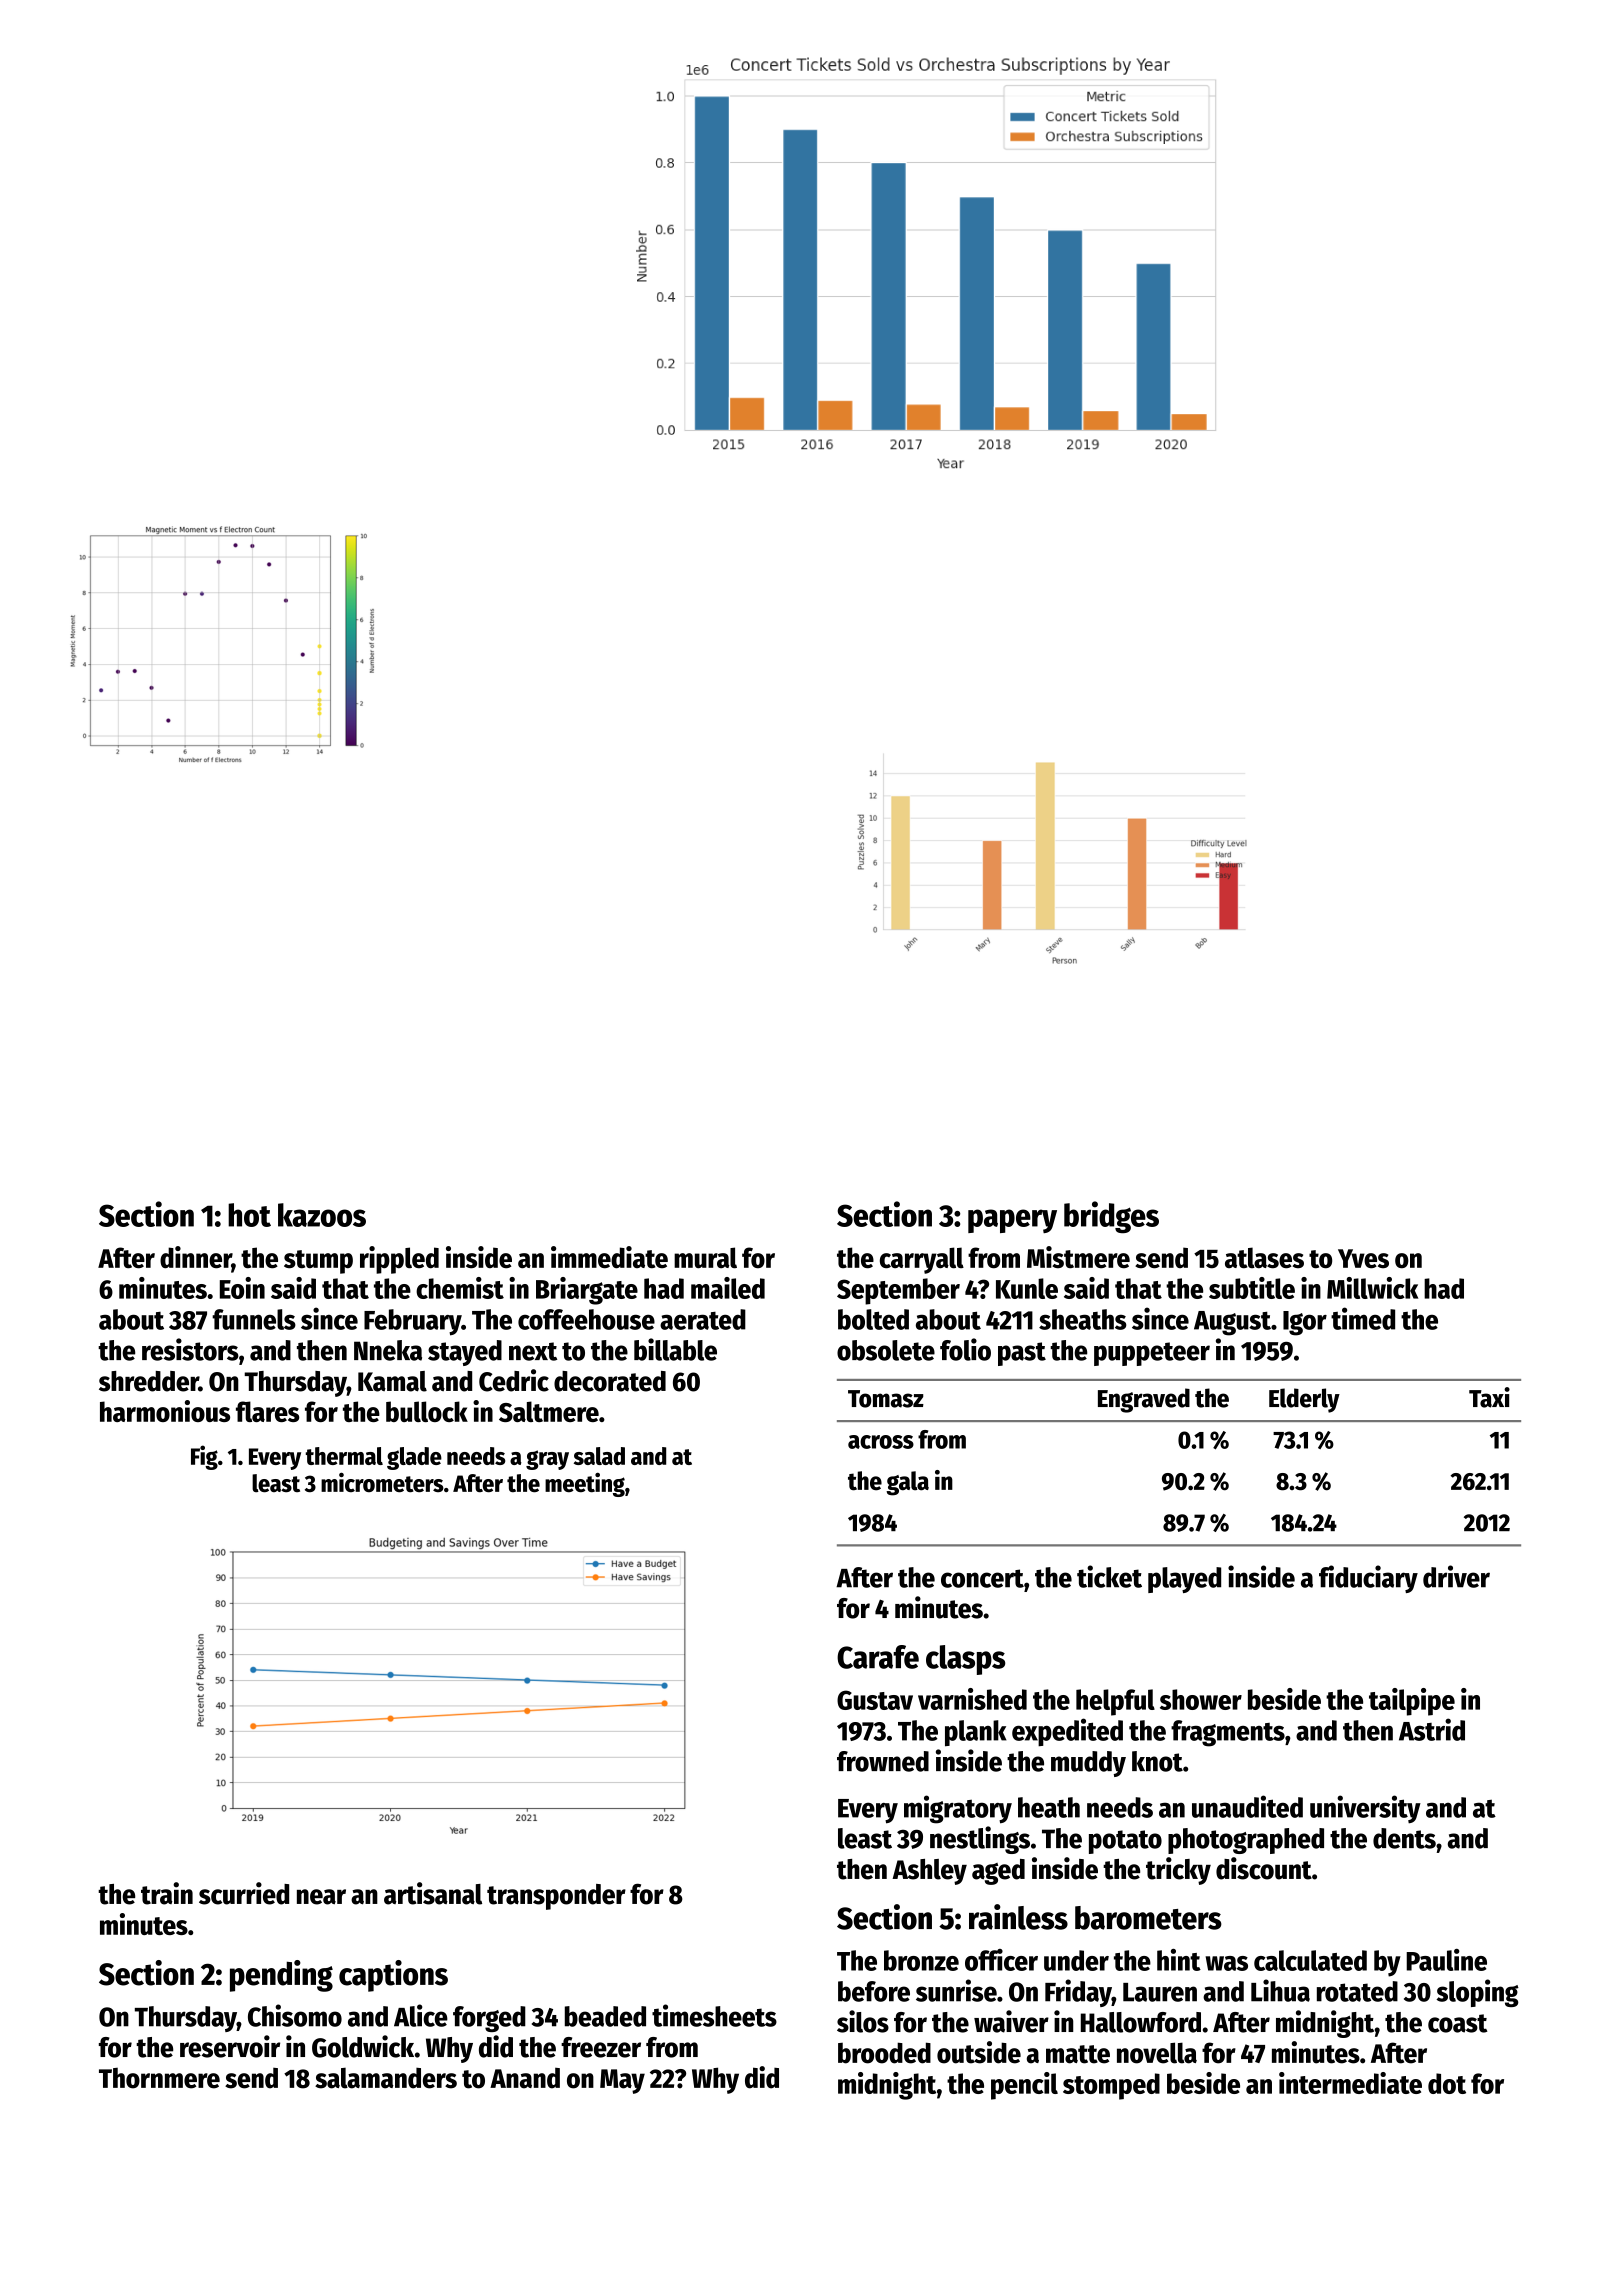 The image size is (1620, 2292). Describe the element at coordinates (1363, 1259) in the document. I see `Yves` at that location.
